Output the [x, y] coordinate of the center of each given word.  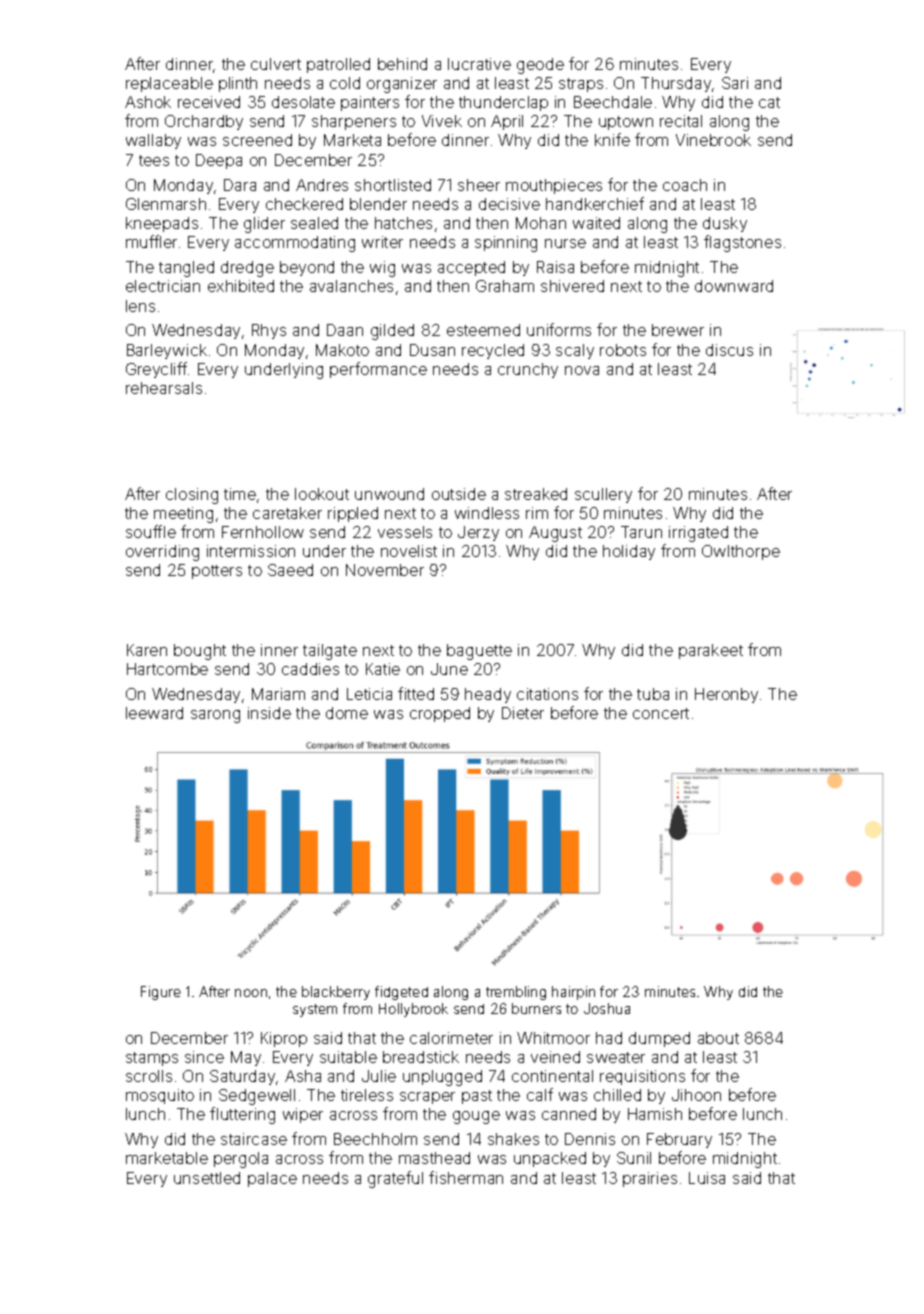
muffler [151, 241]
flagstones [742, 243]
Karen [147, 650]
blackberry [336, 993]
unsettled [207, 1178]
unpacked [550, 1159]
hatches [403, 223]
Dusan [432, 350]
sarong [215, 716]
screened [257, 140]
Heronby [726, 695]
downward [734, 286]
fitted [416, 693]
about [718, 1038]
